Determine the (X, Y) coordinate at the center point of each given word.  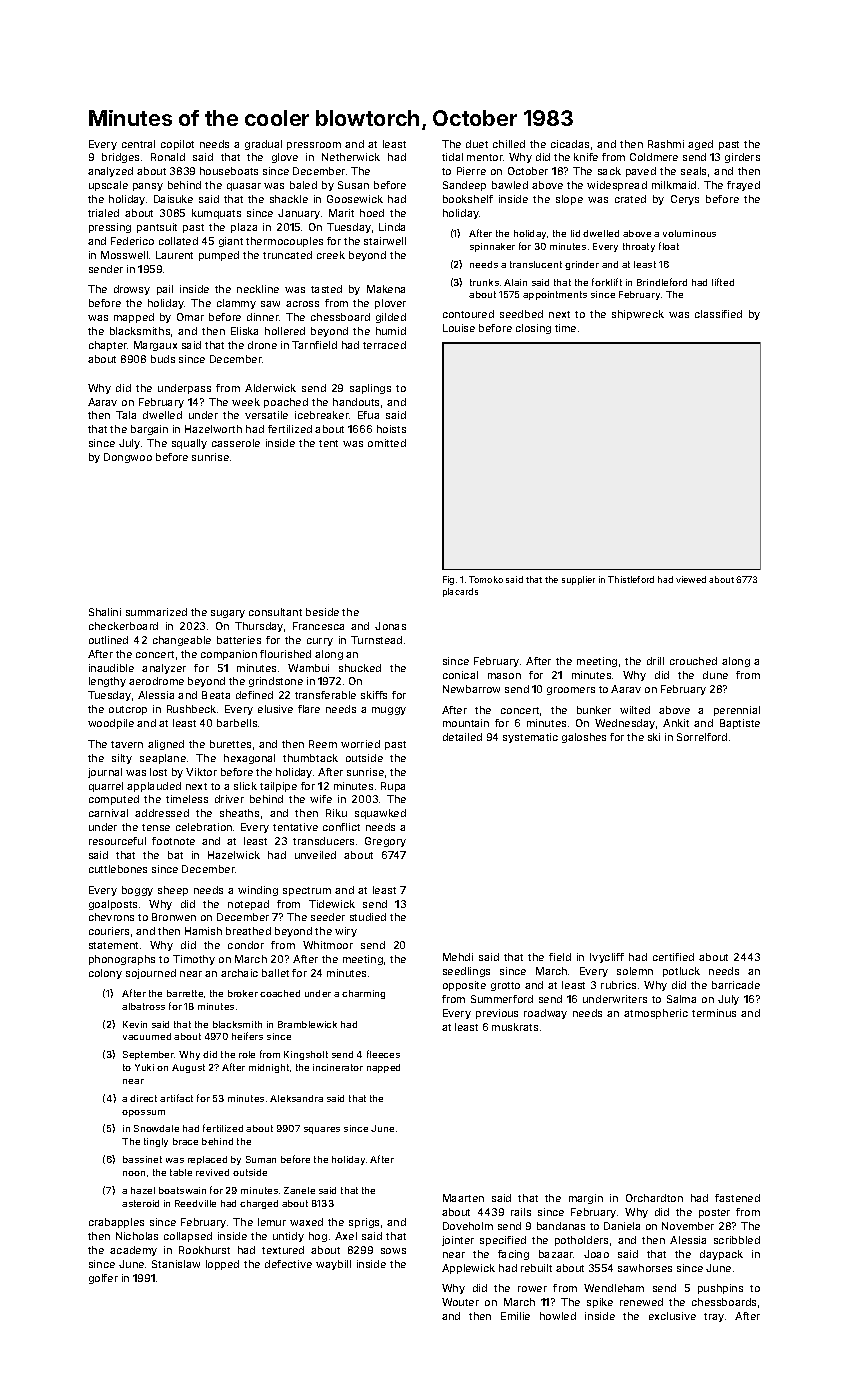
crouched (693, 661)
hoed (372, 213)
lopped (222, 1265)
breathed (248, 931)
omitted (387, 443)
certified (673, 957)
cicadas (570, 144)
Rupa (393, 787)
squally (189, 444)
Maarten (463, 1198)
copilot (177, 145)
